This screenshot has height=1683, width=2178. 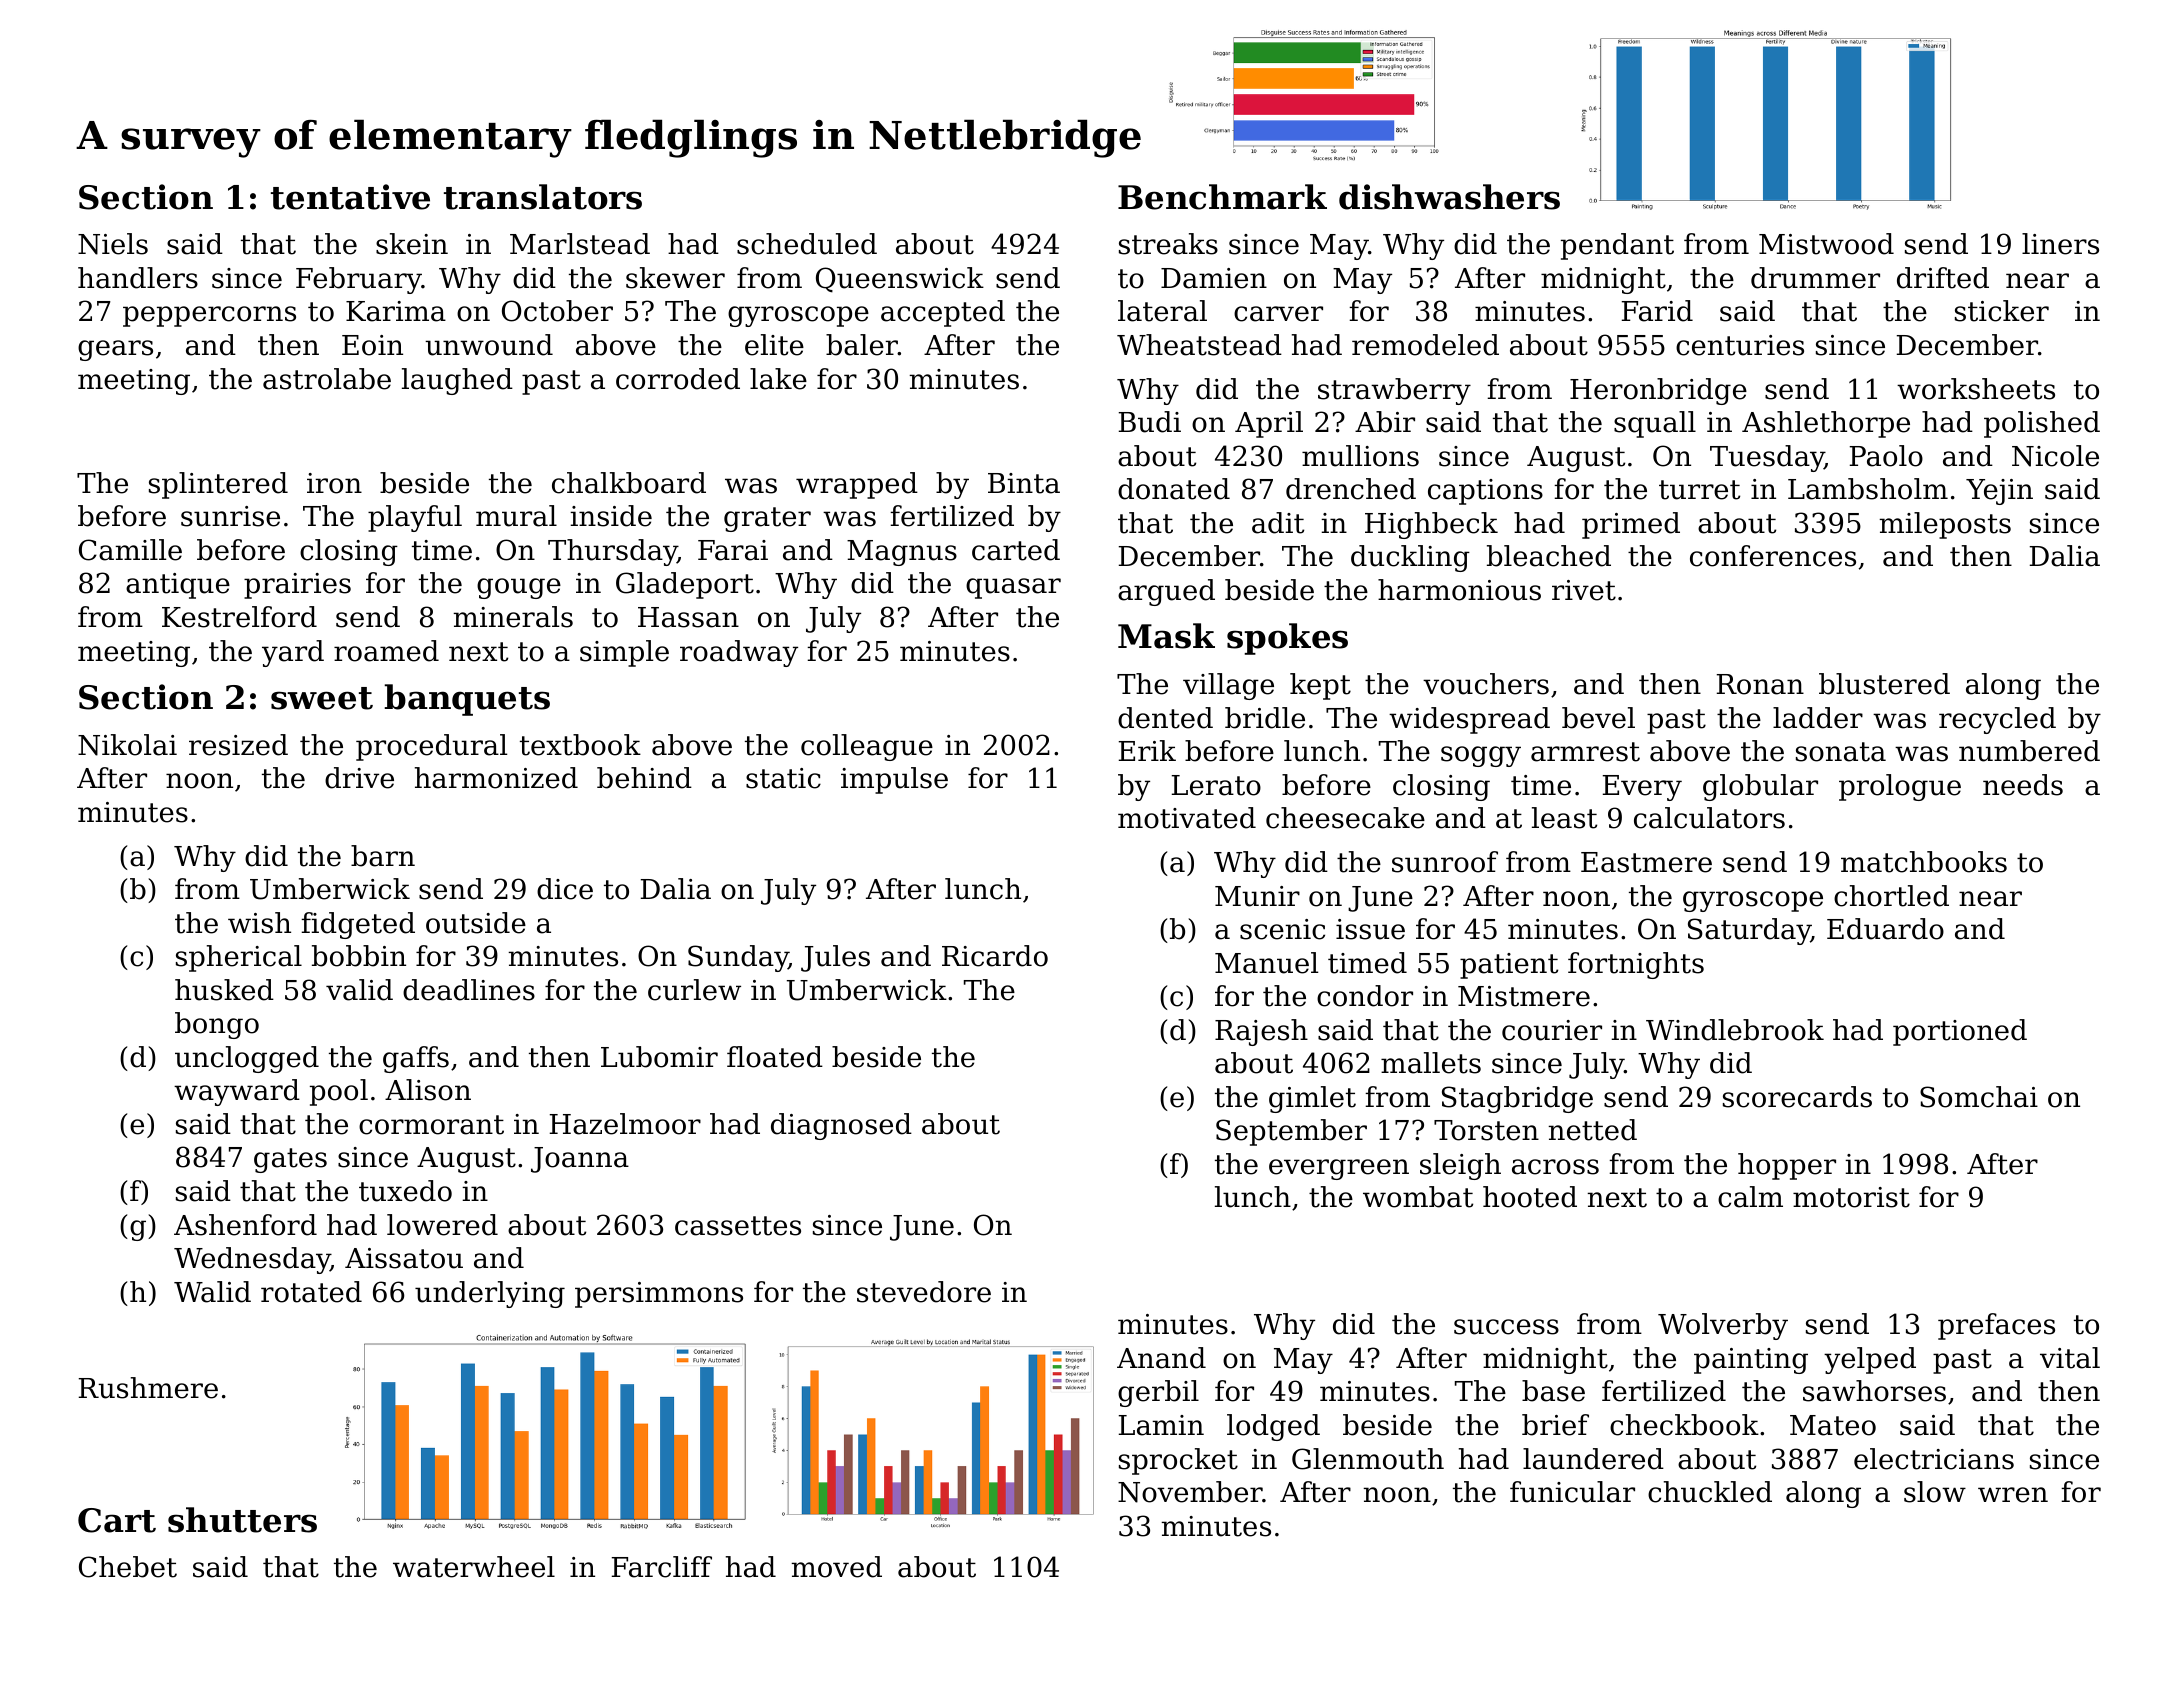 I want to click on wren, so click(x=2013, y=1495).
